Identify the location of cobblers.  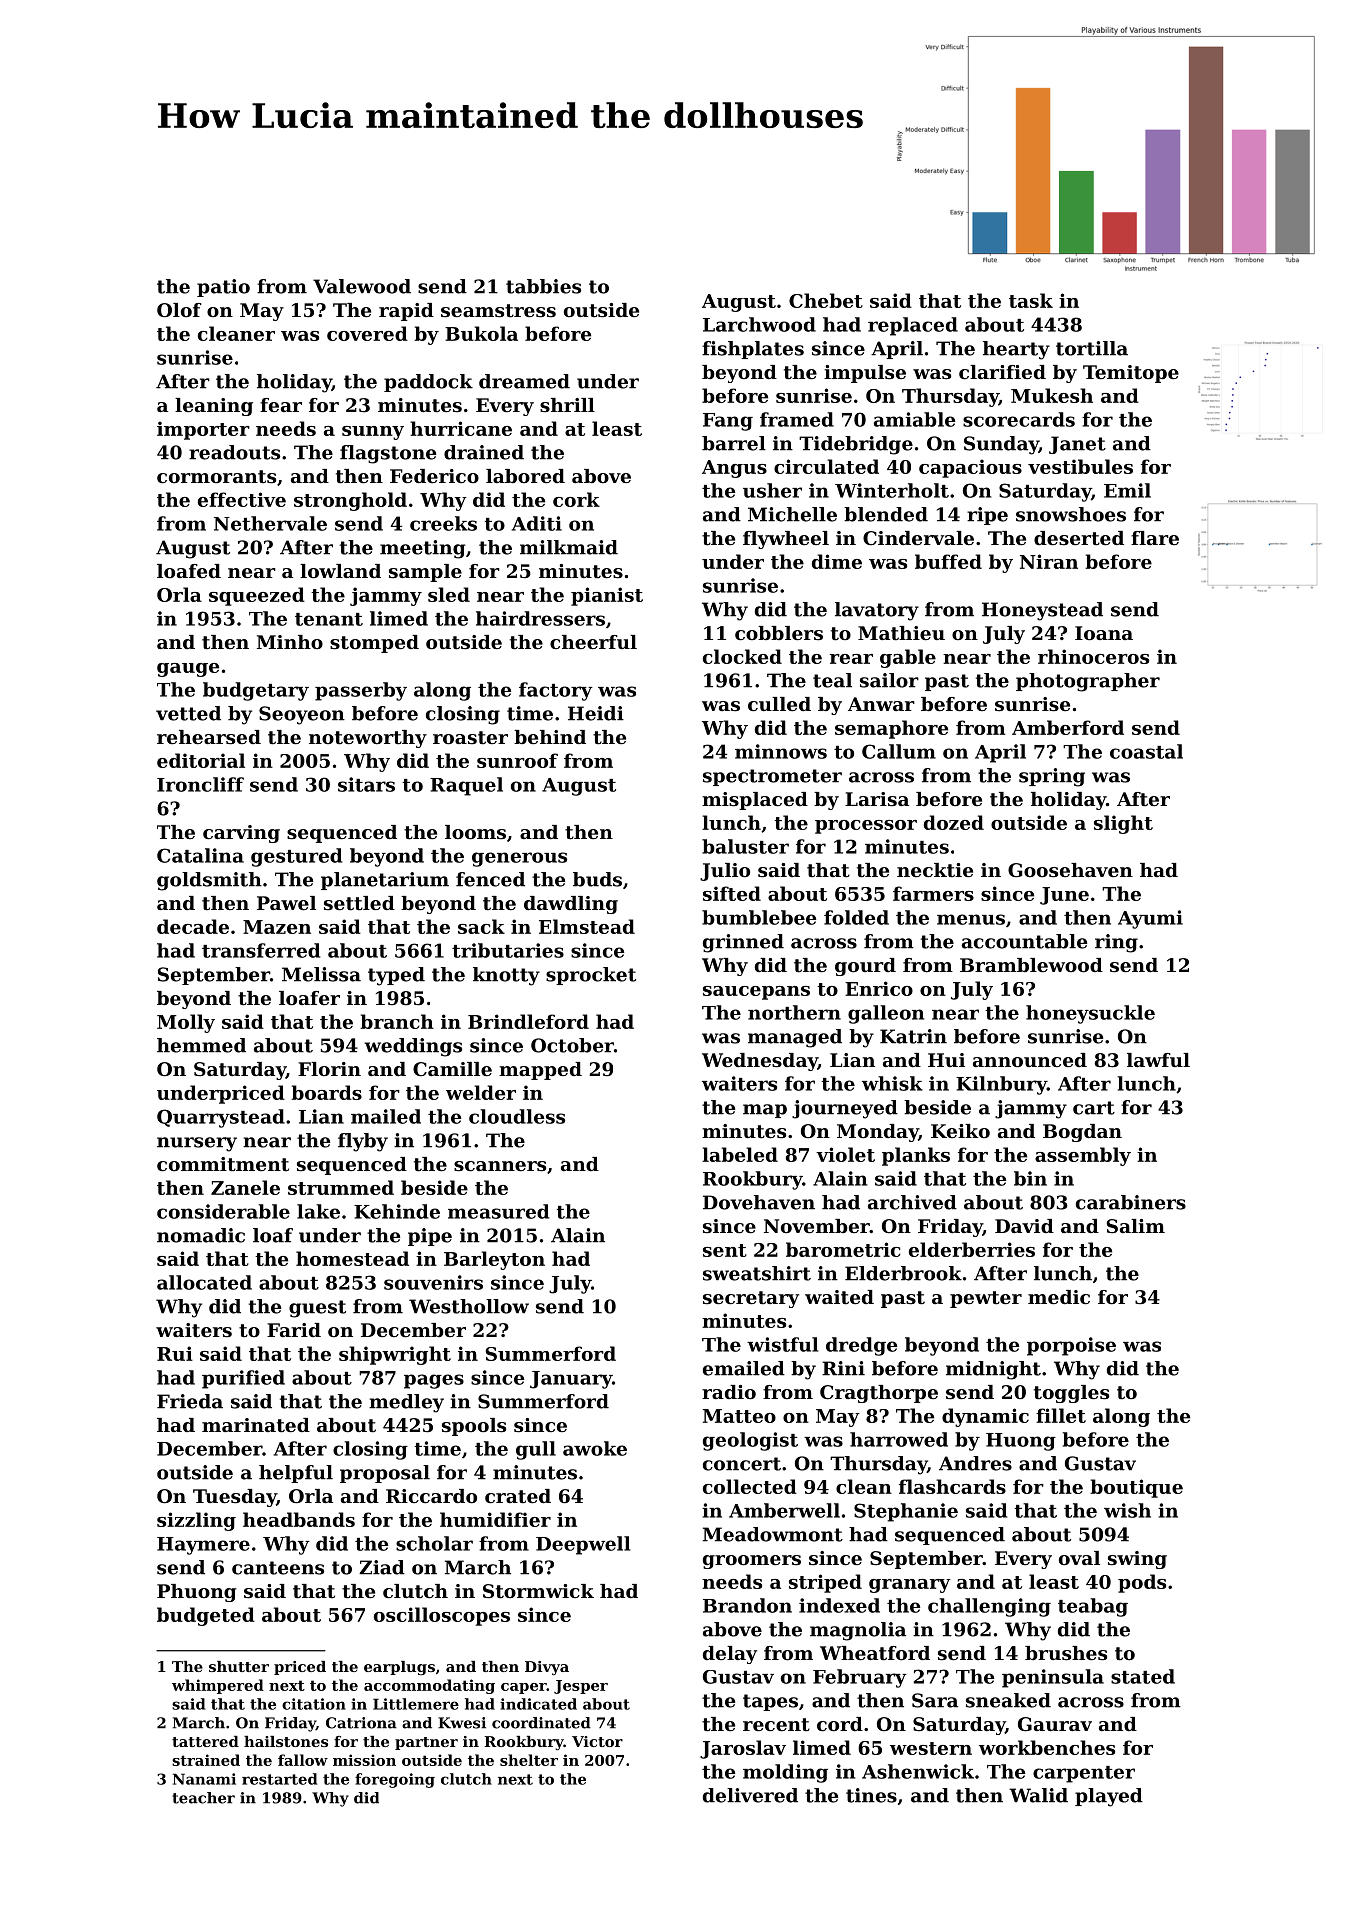
(779, 633).
